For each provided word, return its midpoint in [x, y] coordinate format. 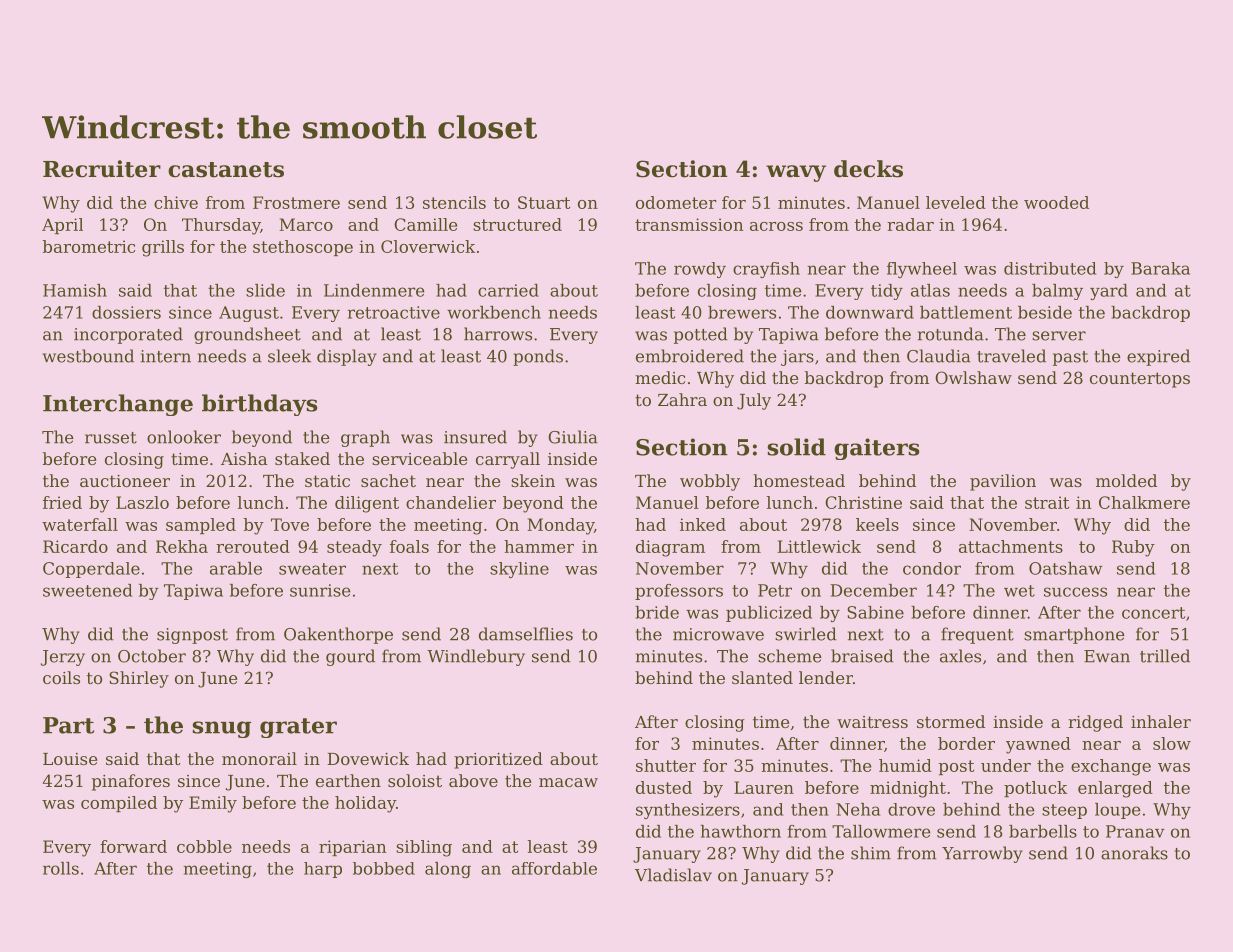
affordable [554, 868]
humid [905, 765]
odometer [676, 202]
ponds [538, 357]
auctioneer [125, 481]
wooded [1056, 202]
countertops [1140, 380]
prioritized [498, 760]
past [1070, 358]
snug [222, 729]
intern [166, 356]
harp [323, 870]
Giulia [573, 437]
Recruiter [102, 169]
